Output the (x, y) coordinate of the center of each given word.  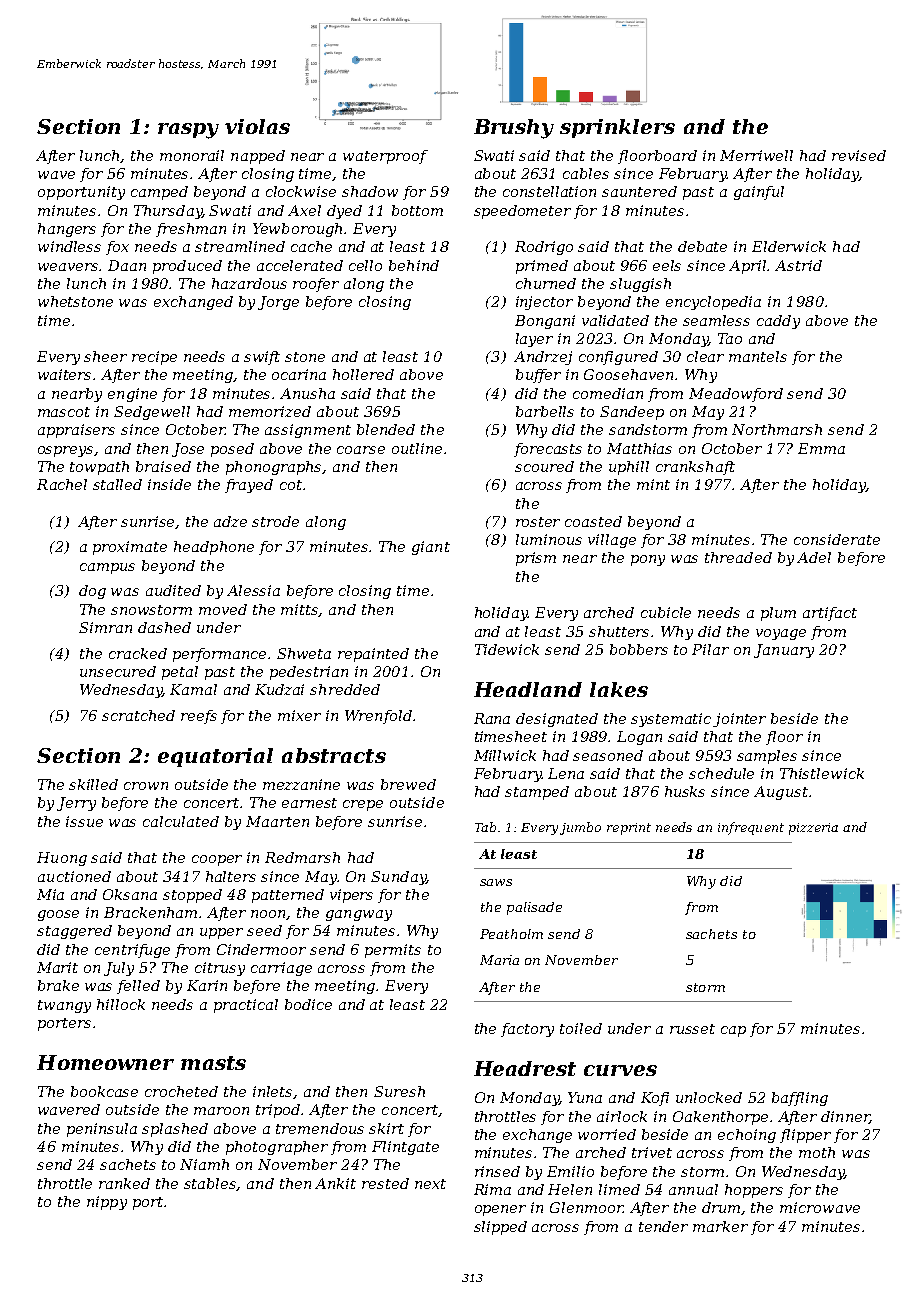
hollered (363, 374)
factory (527, 1030)
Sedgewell (152, 413)
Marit (57, 967)
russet (692, 1029)
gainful (759, 193)
